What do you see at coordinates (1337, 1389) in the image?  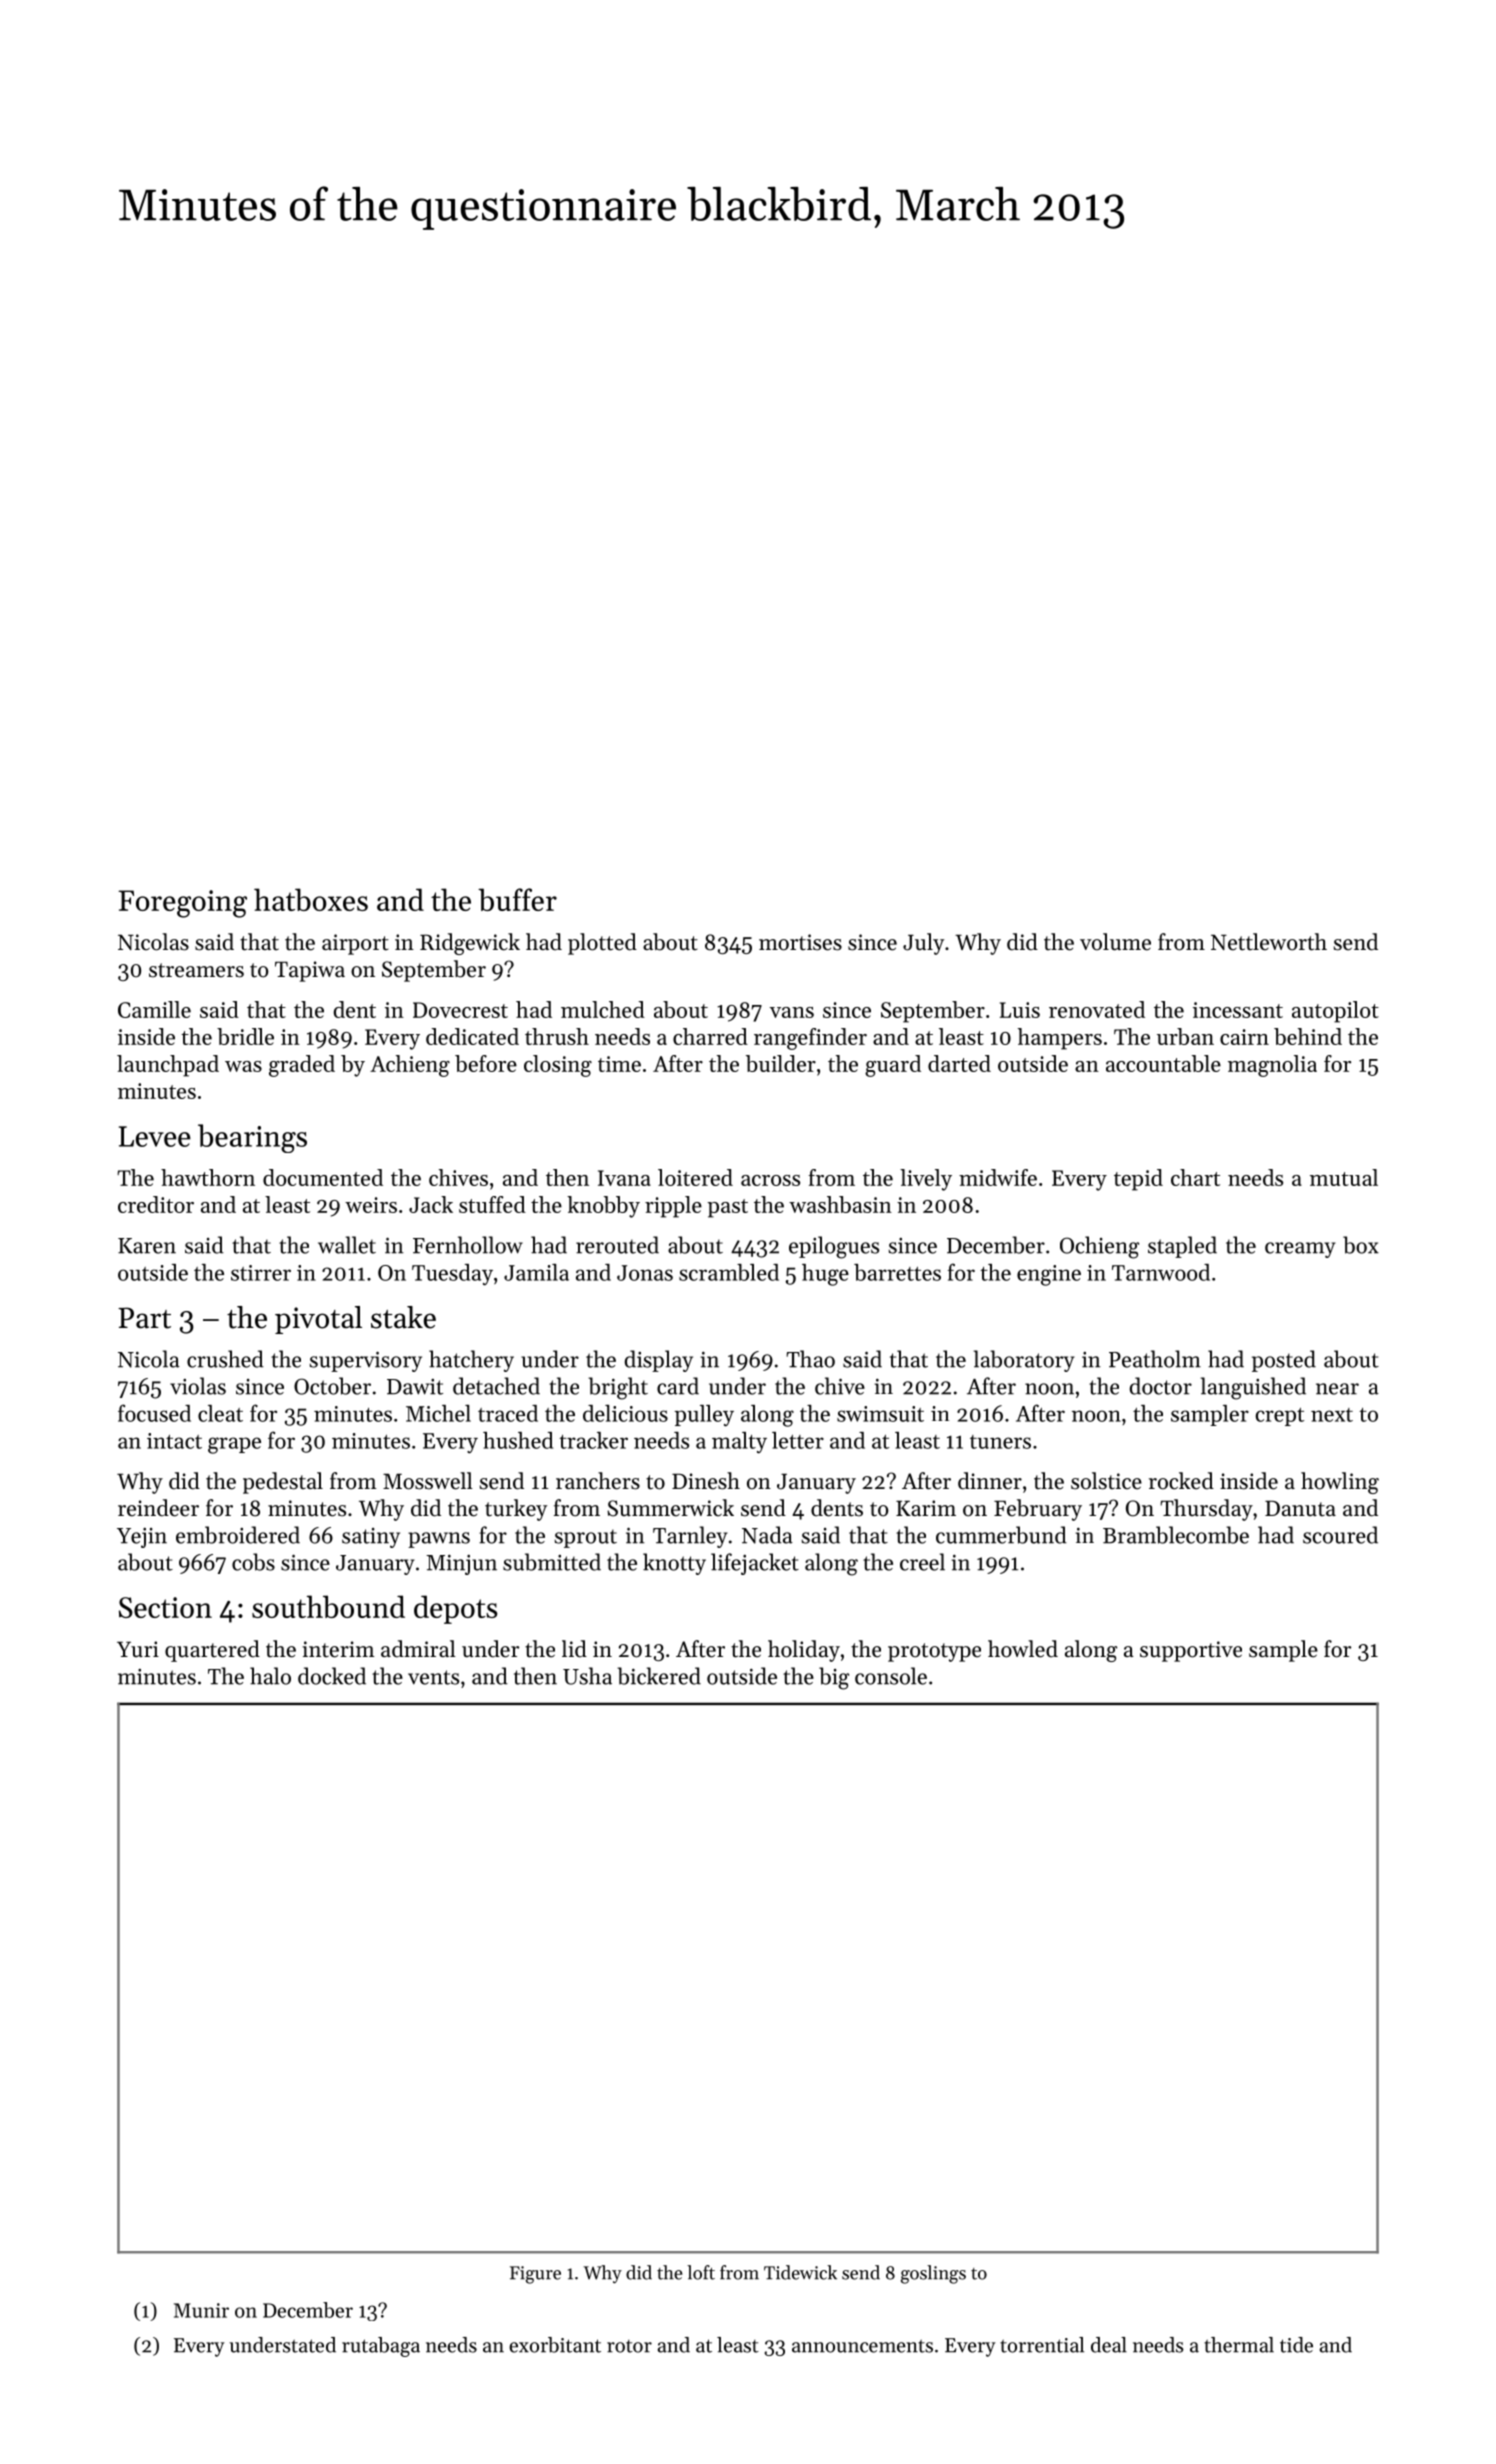 I see `near` at bounding box center [1337, 1389].
